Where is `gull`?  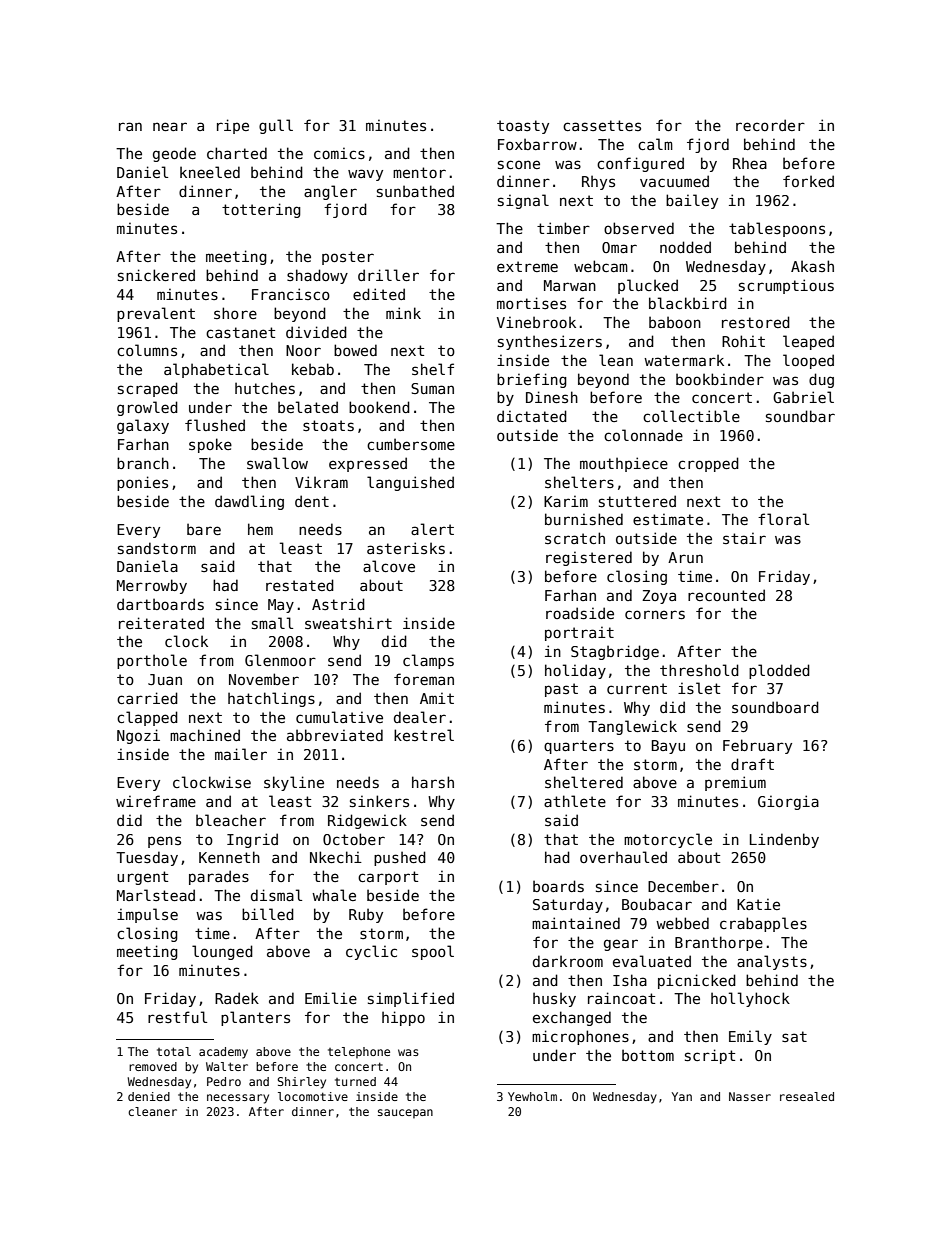
gull is located at coordinates (276, 126).
